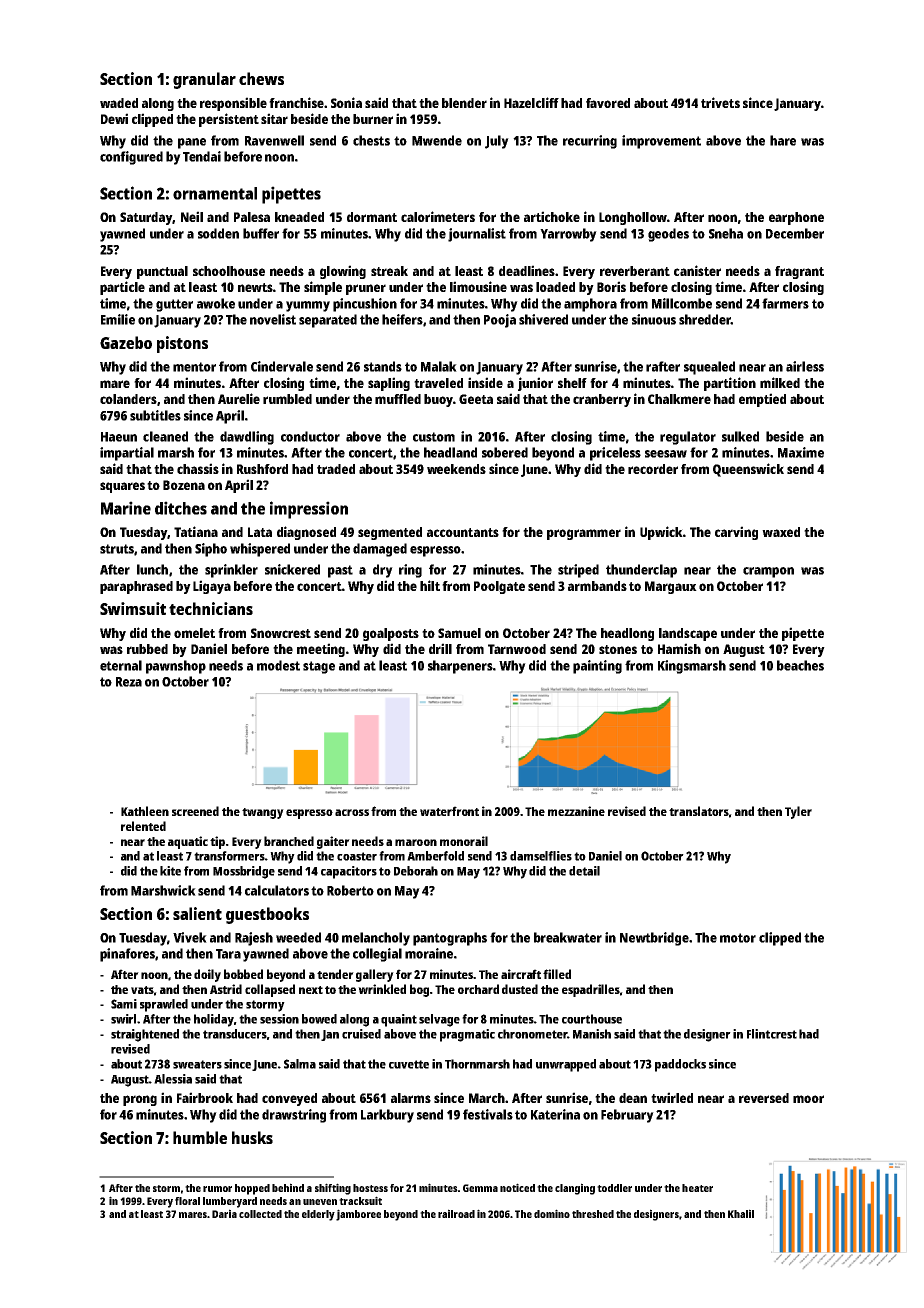 The image size is (924, 1308). Describe the element at coordinates (485, 382) in the page. I see `inside` at that location.
